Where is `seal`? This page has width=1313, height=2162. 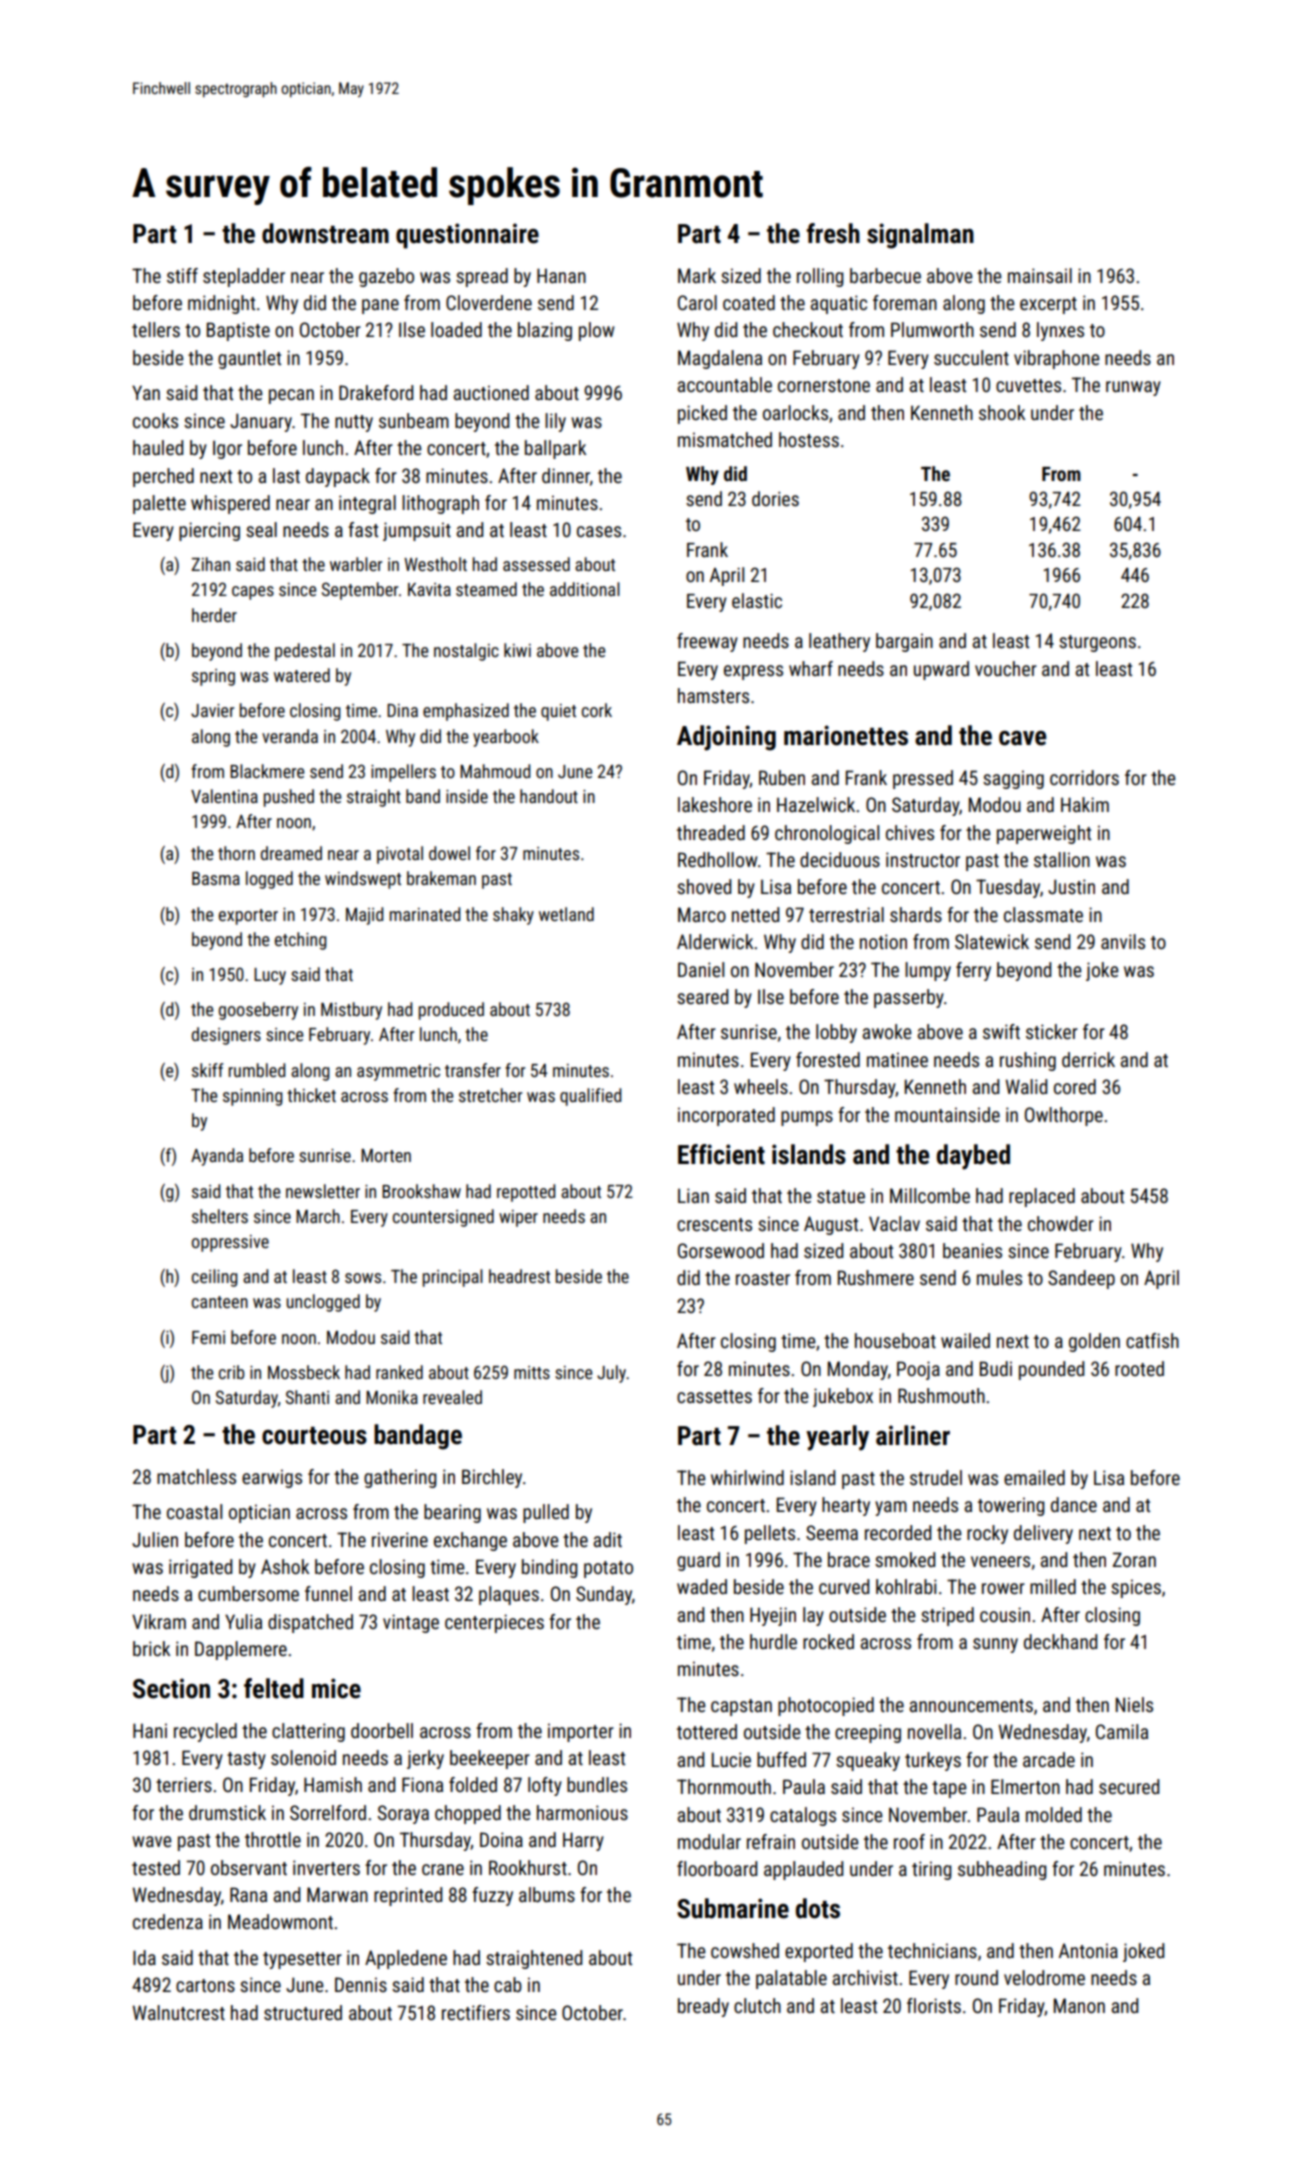
seal is located at coordinates (261, 529).
